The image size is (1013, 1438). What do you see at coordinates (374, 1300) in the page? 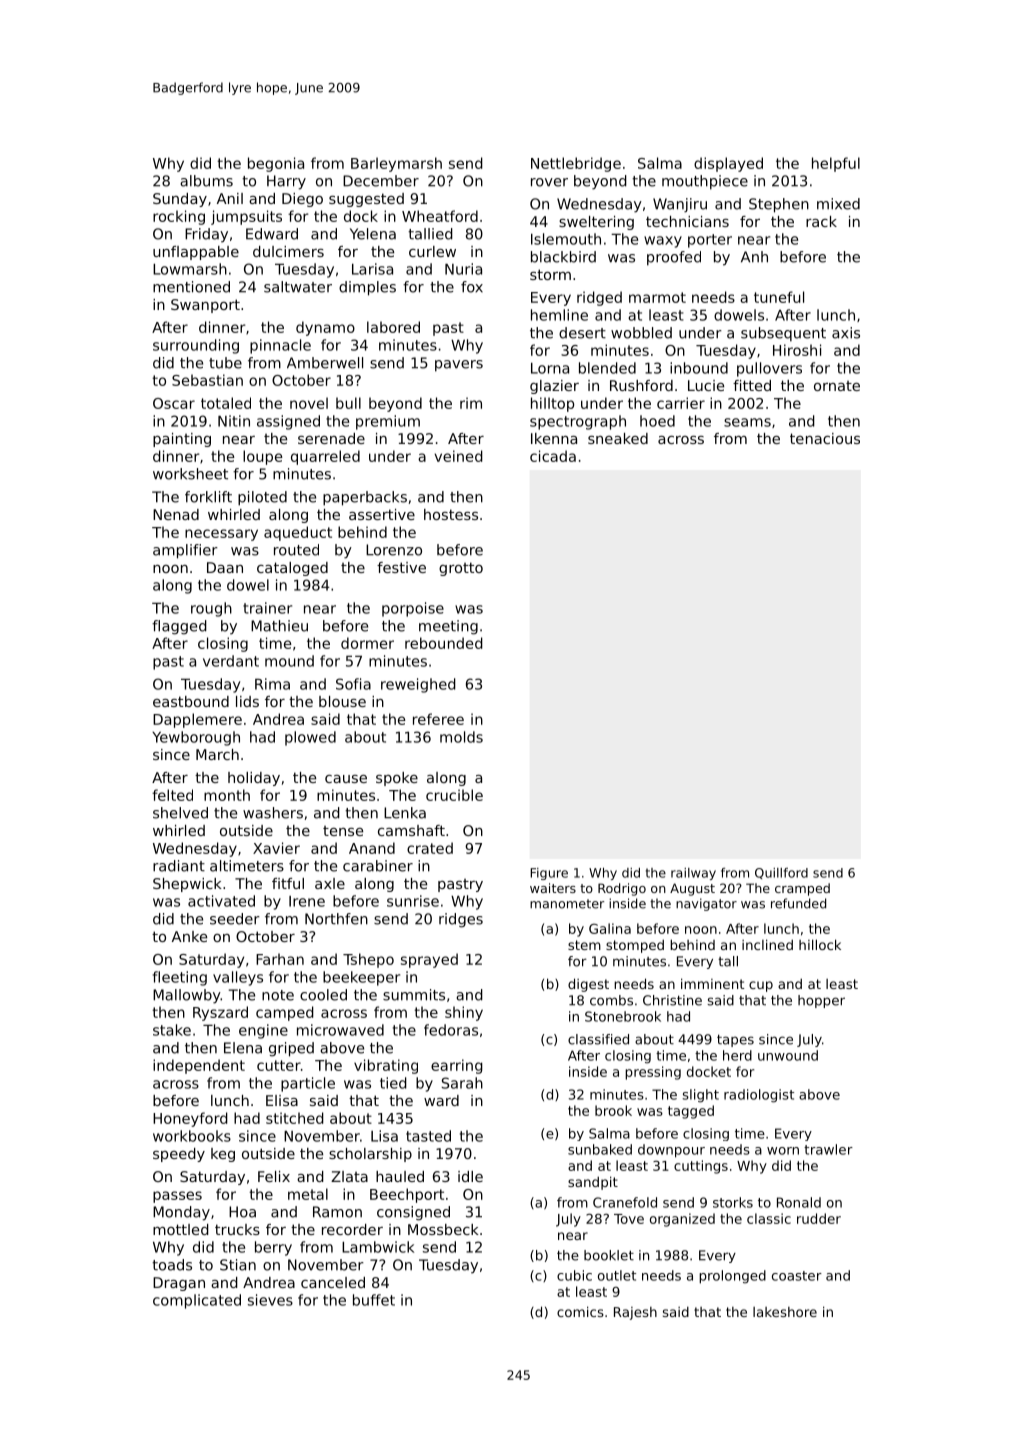
I see `buffet` at bounding box center [374, 1300].
